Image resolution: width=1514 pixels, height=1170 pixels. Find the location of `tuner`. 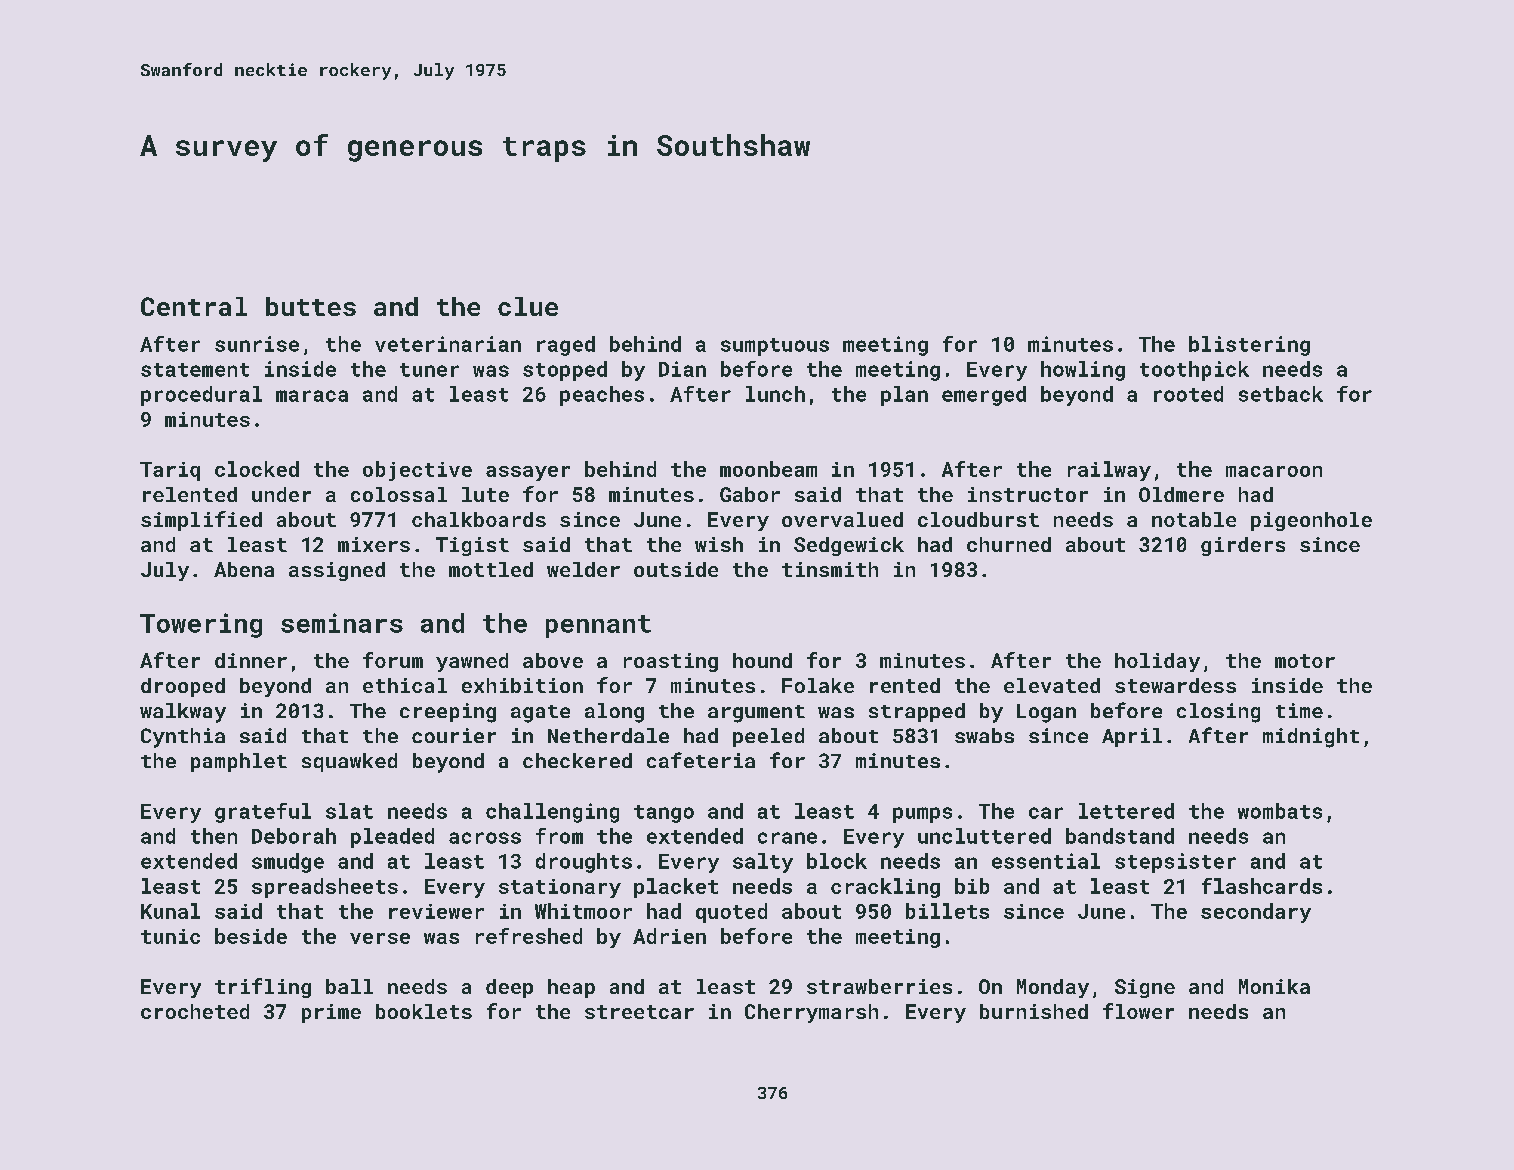

tuner is located at coordinates (429, 370).
